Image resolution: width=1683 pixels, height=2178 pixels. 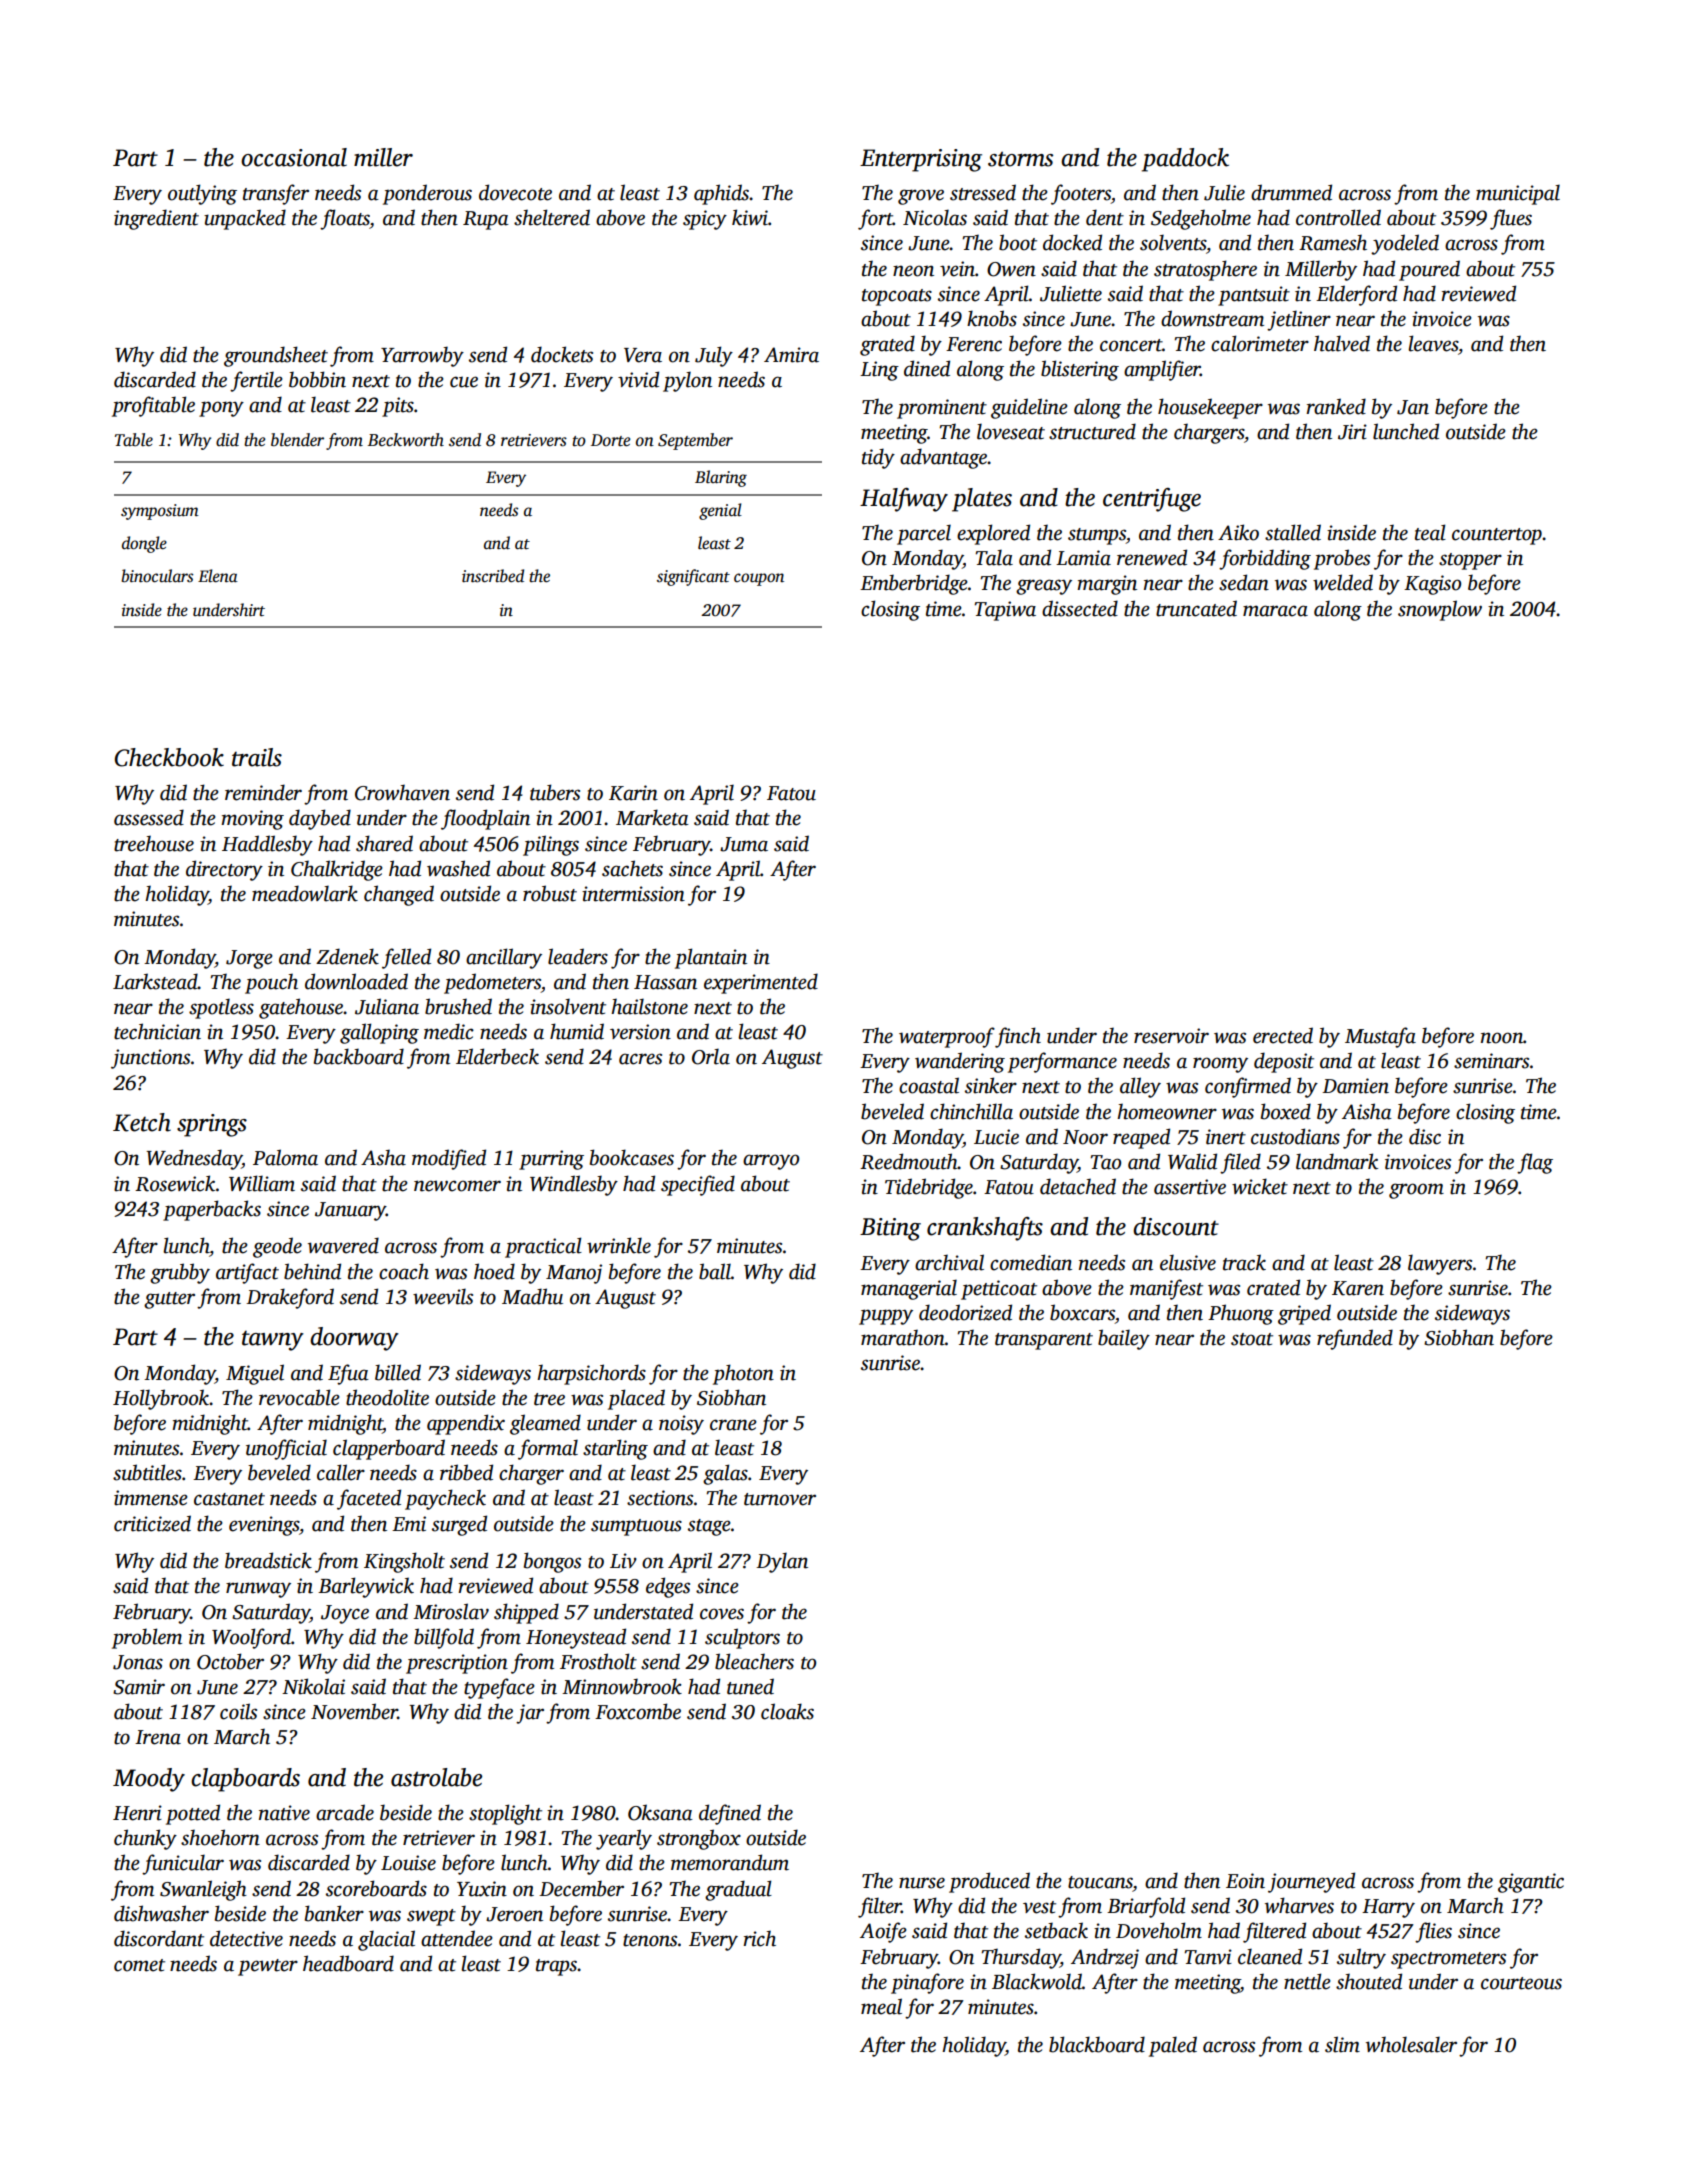 I want to click on Juma, so click(x=744, y=844).
